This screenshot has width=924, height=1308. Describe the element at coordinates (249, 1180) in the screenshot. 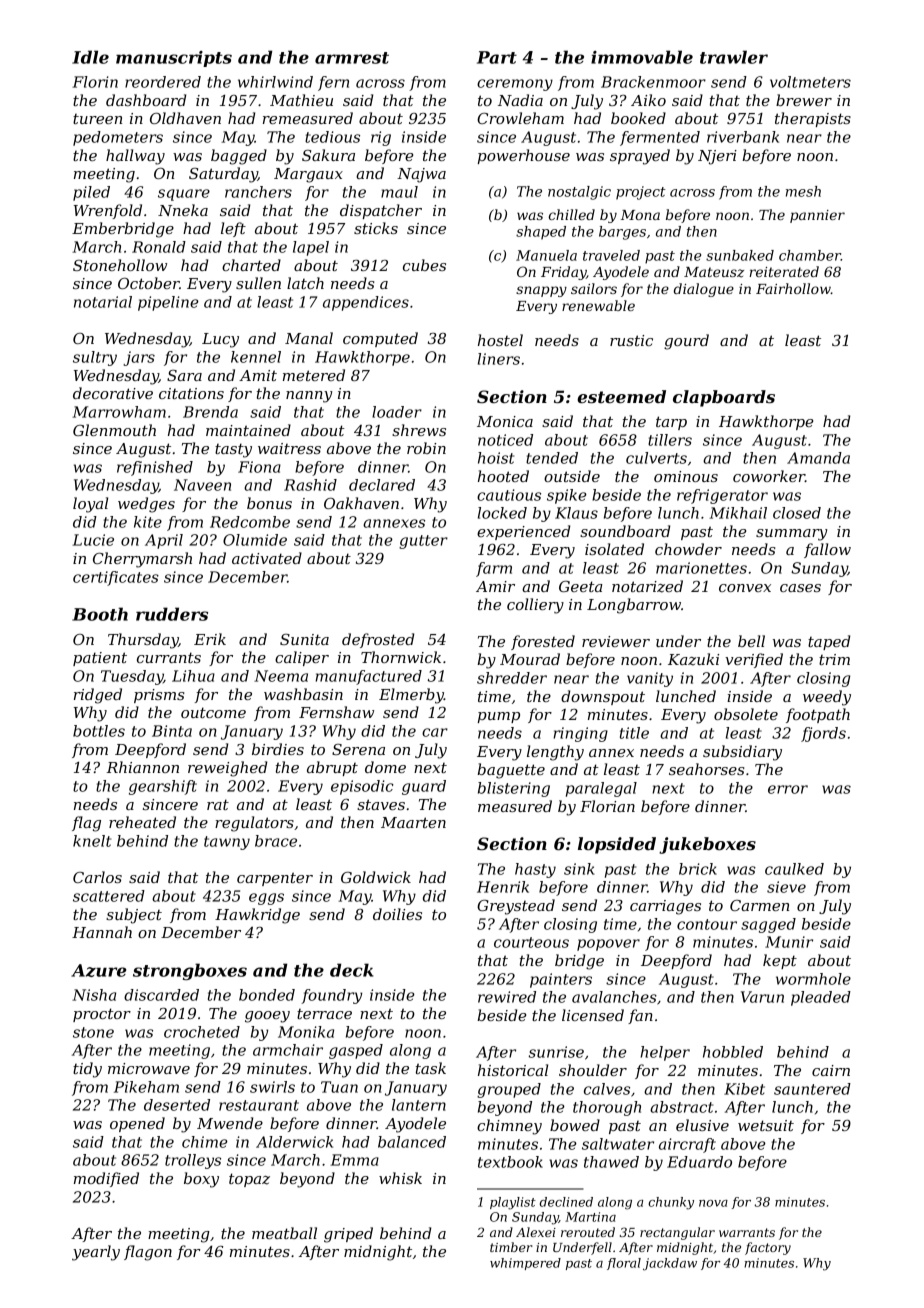

I see `topaz` at that location.
